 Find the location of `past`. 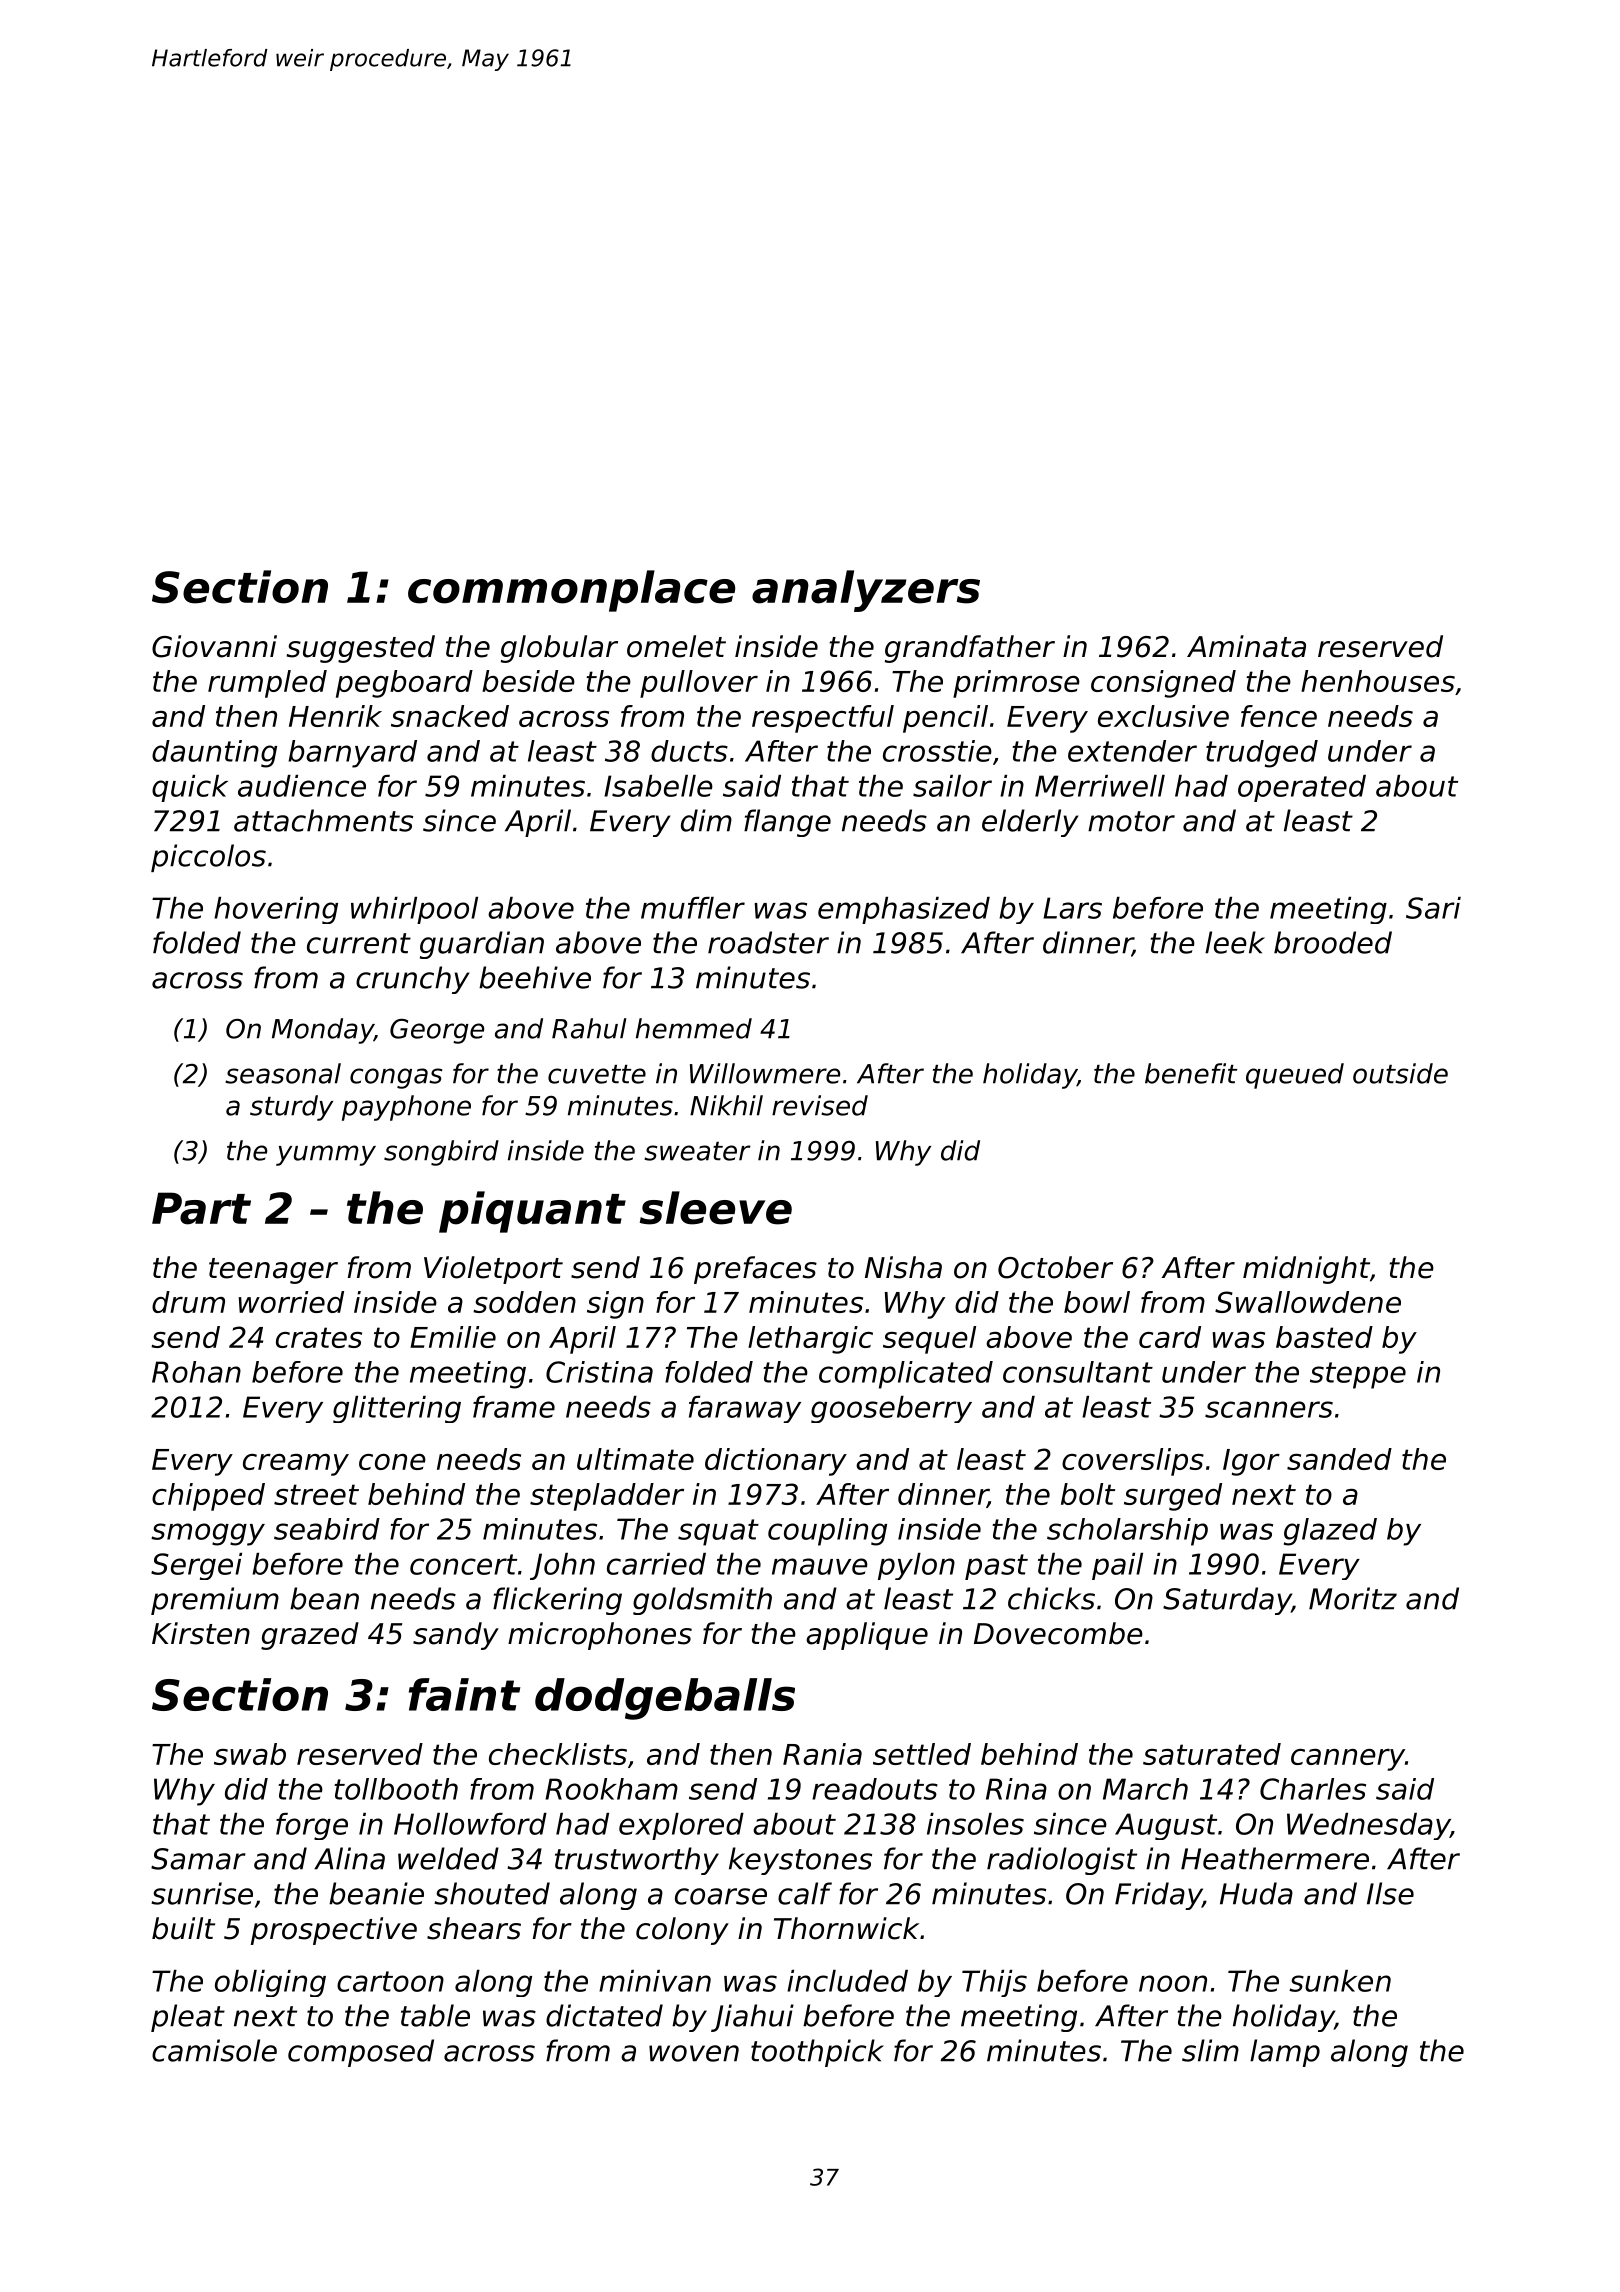

past is located at coordinates (996, 1567).
